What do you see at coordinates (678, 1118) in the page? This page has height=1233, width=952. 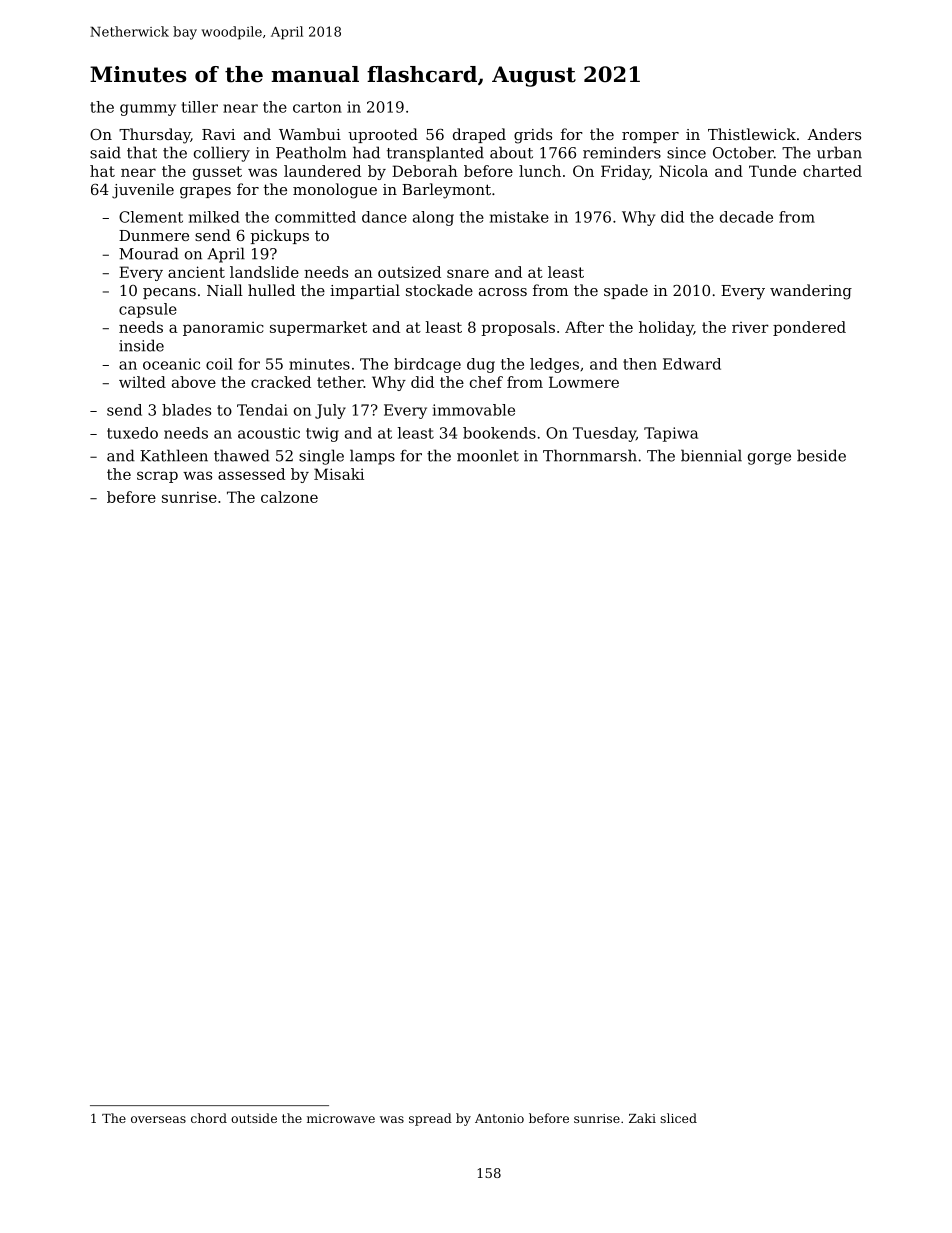 I see `sliced` at bounding box center [678, 1118].
